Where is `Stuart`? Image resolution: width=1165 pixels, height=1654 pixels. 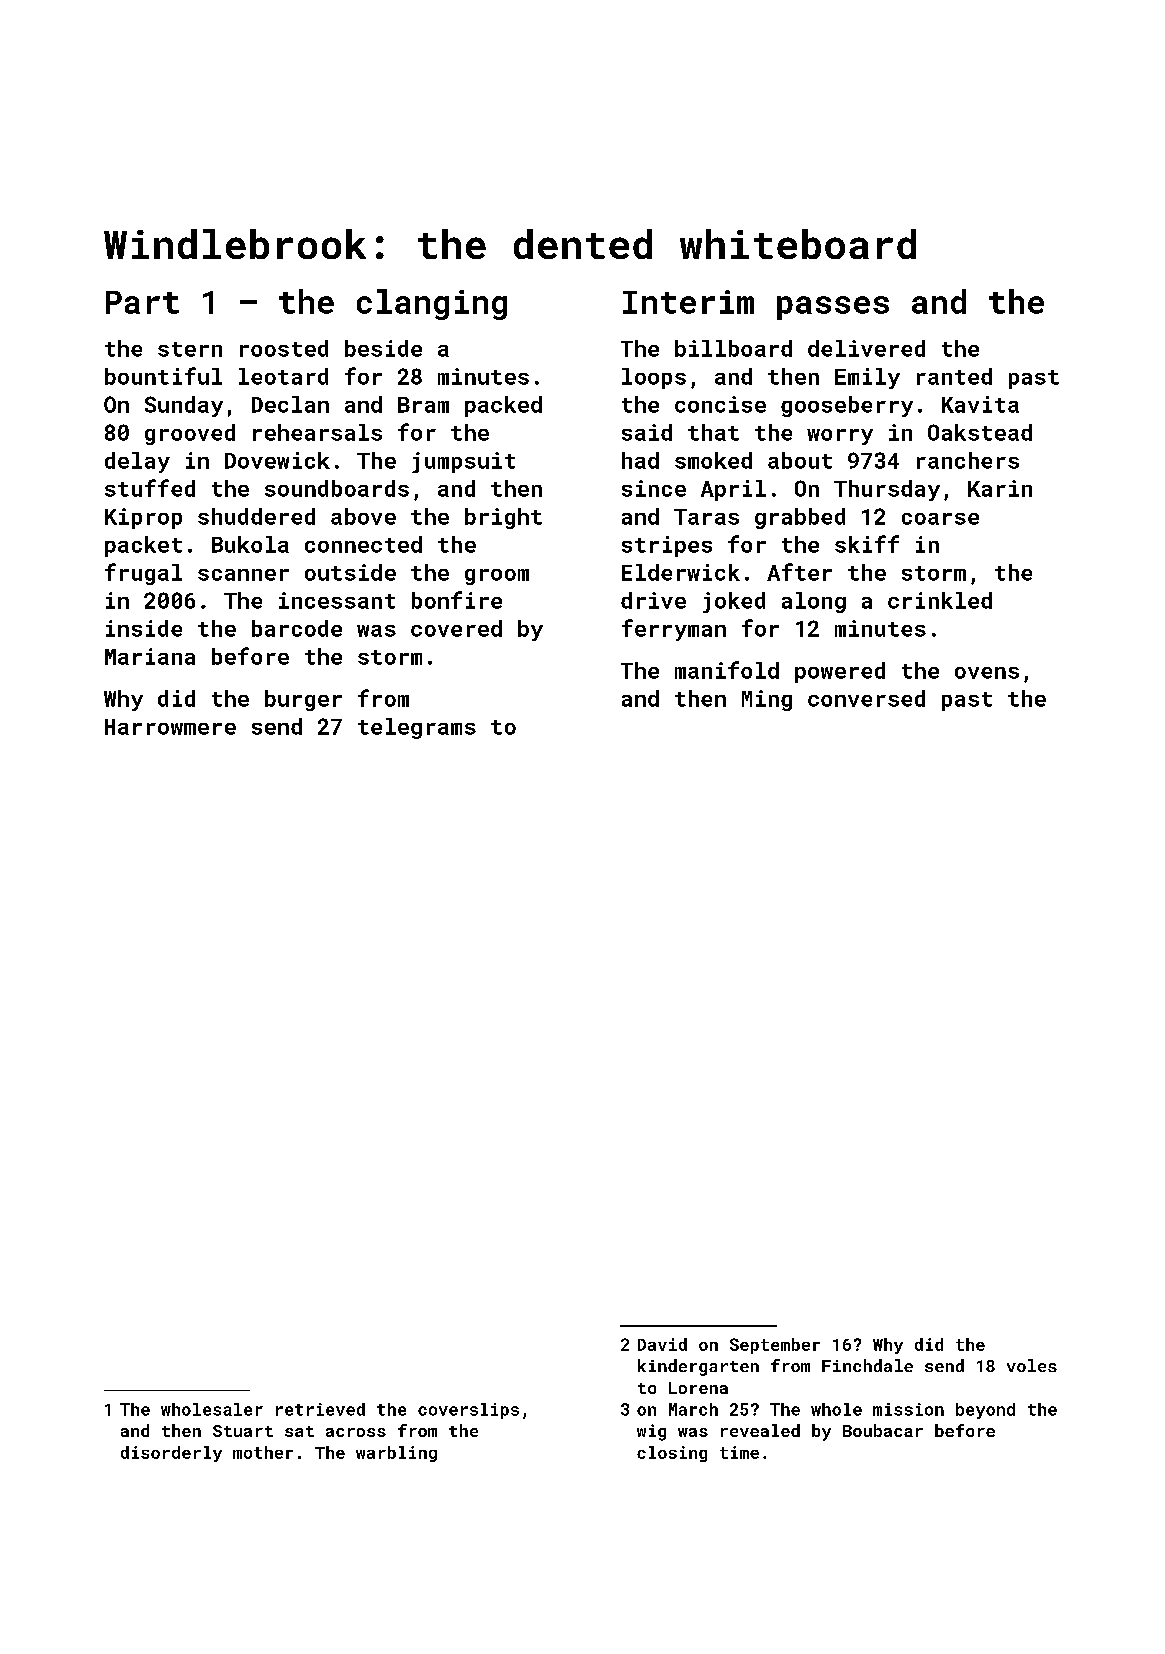 Stuart is located at coordinates (243, 1431).
